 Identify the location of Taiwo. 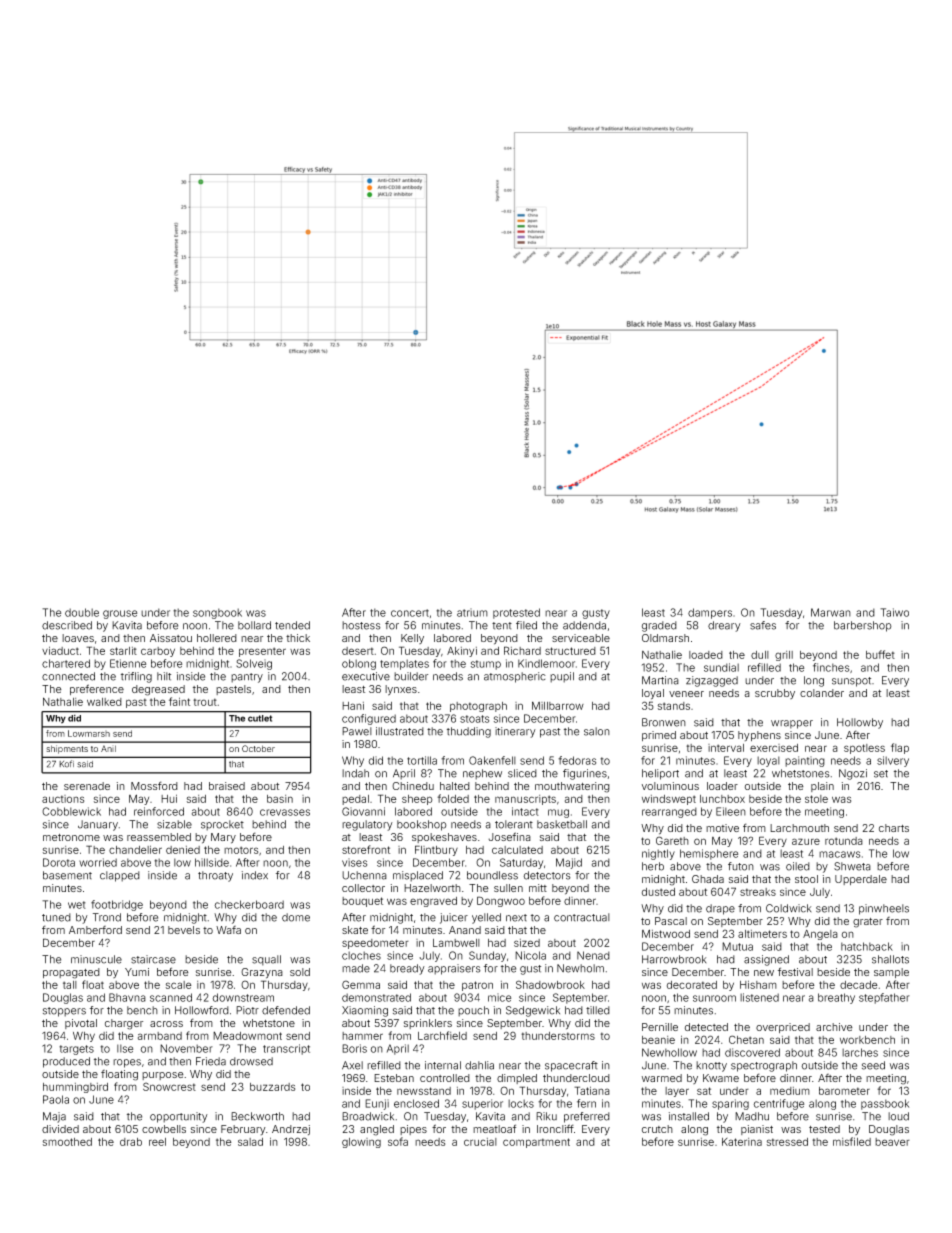
(894, 612).
